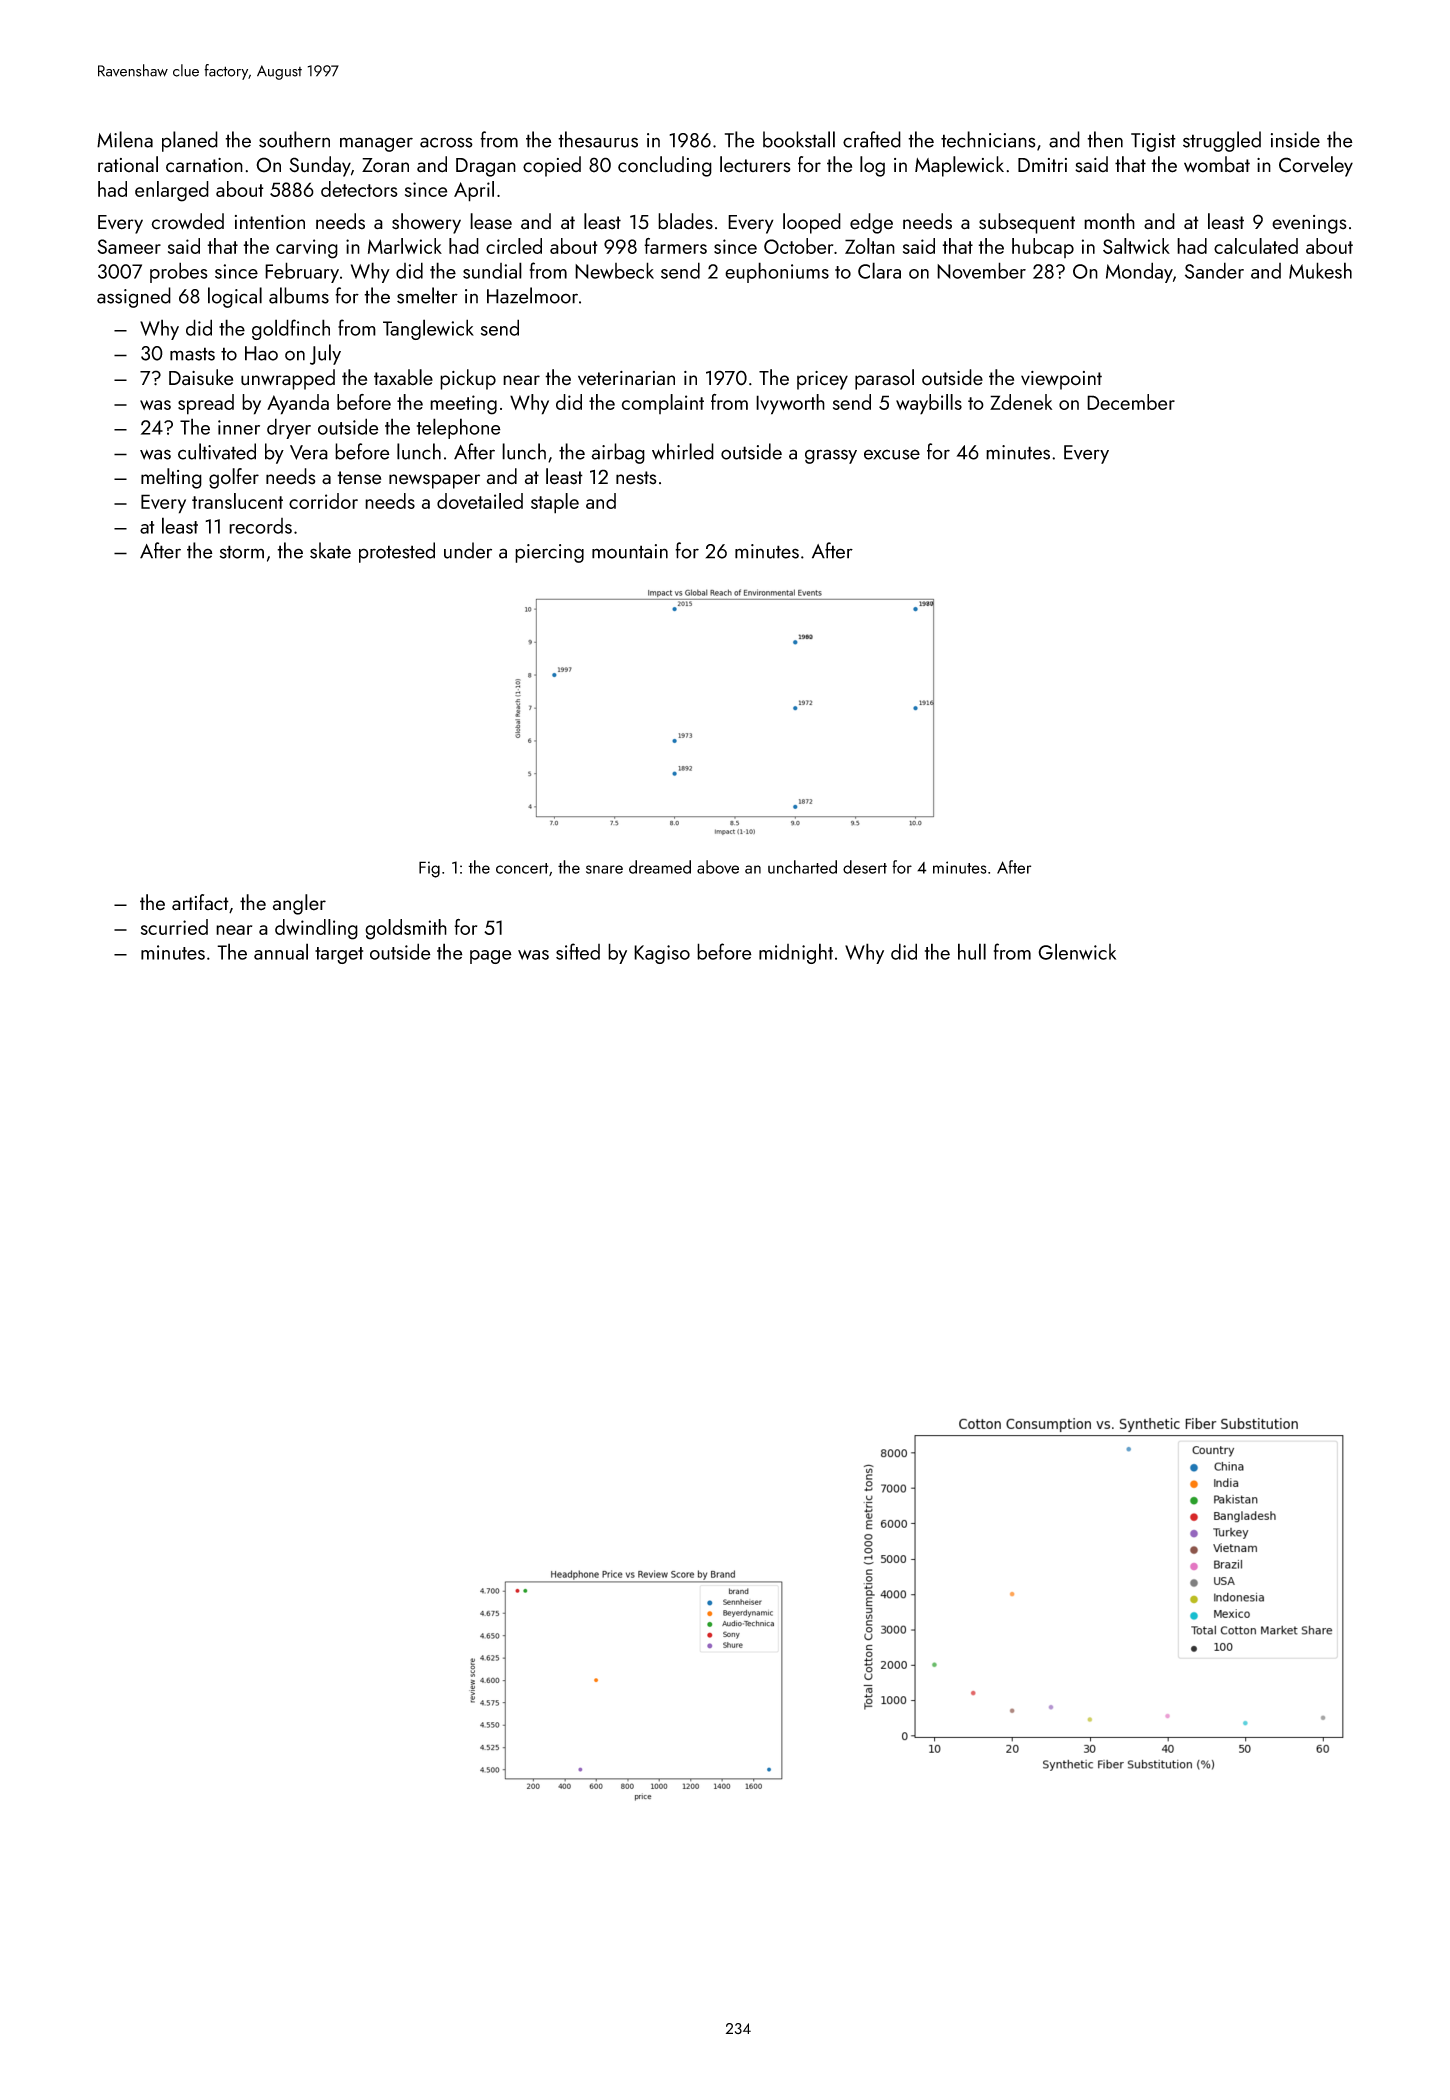 This page has width=1450, height=2100. What do you see at coordinates (339, 955) in the page?
I see `target` at bounding box center [339, 955].
